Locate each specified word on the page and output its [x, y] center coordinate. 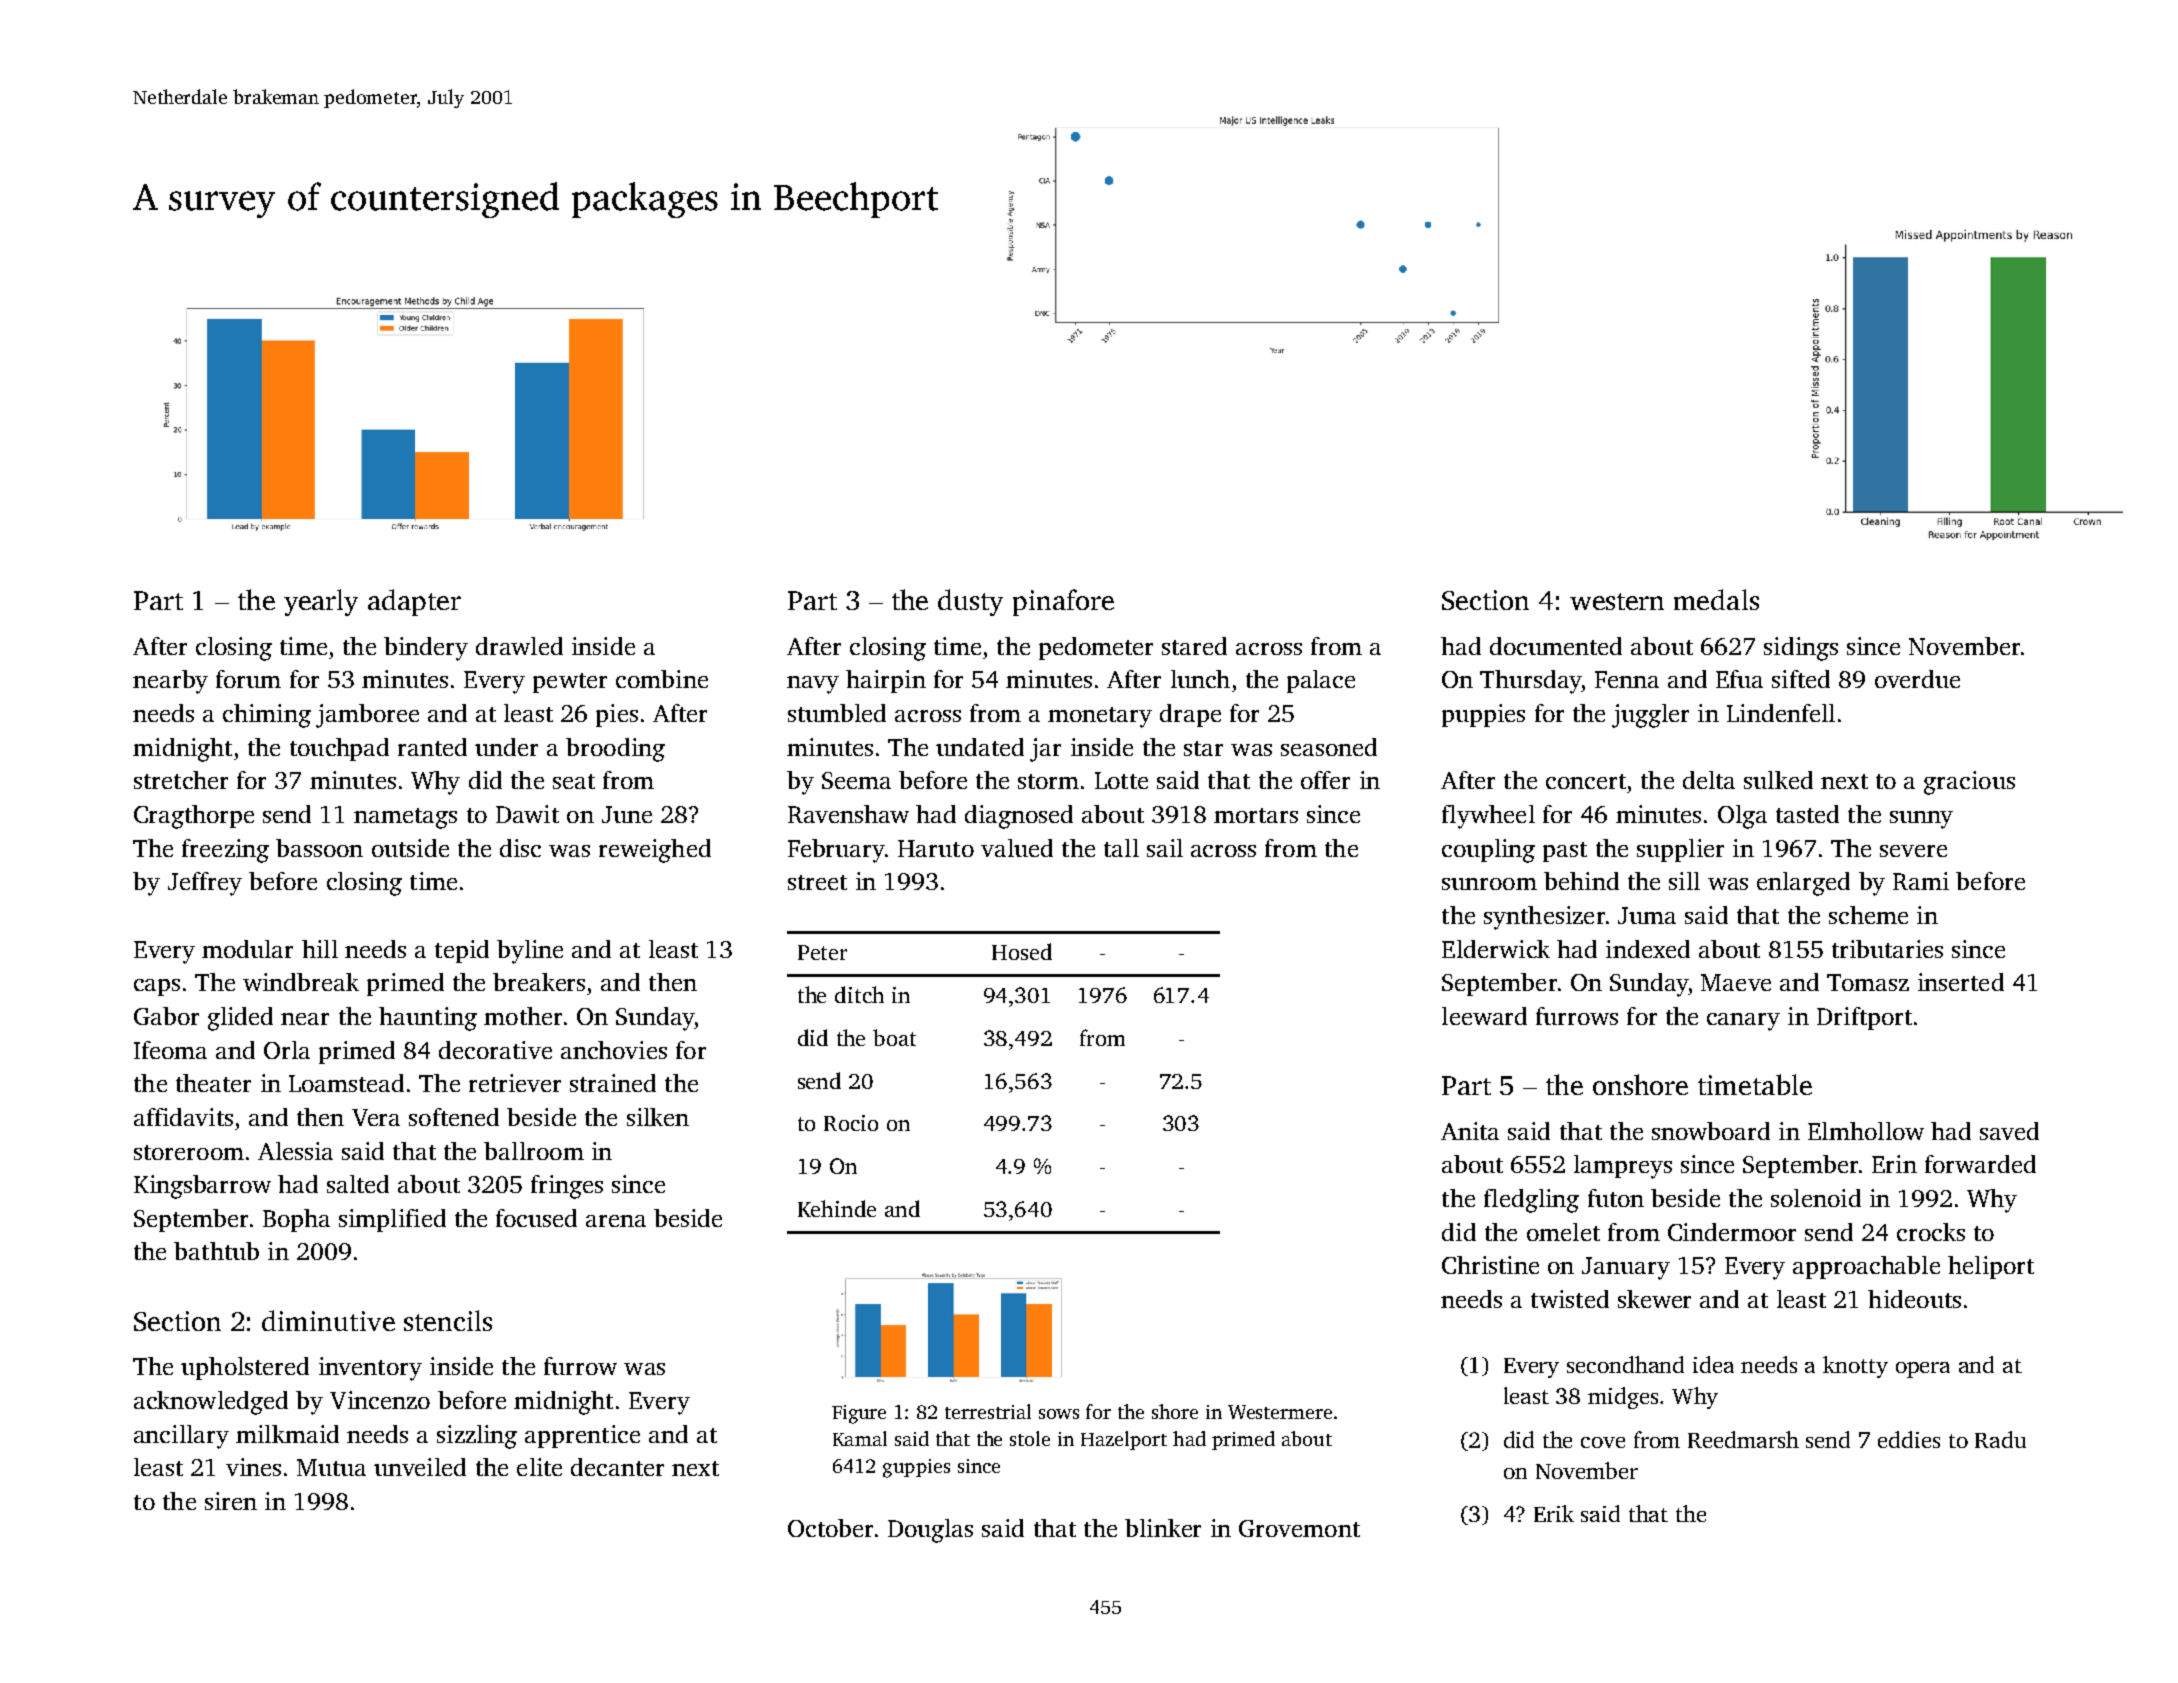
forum [248, 679]
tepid [462, 951]
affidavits [183, 1117]
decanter [617, 1467]
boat [894, 1037]
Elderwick [1496, 949]
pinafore [1063, 602]
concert [1586, 781]
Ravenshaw [848, 814]
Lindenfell [1781, 713]
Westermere [1280, 1412]
